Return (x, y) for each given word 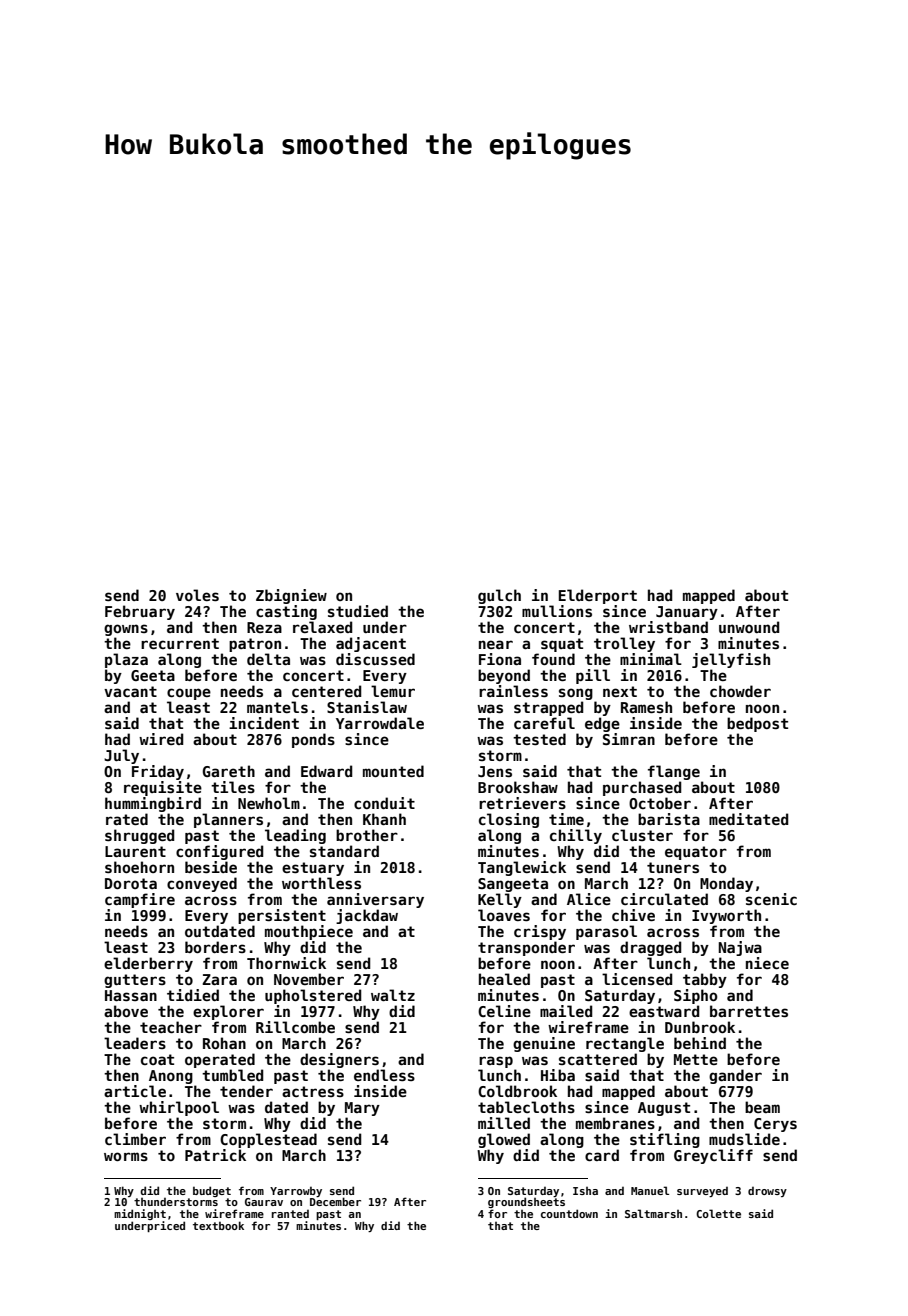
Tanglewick (522, 868)
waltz (393, 995)
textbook (218, 1225)
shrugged (139, 836)
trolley (624, 644)
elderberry (148, 964)
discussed (375, 659)
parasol (606, 932)
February (140, 612)
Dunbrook (700, 1027)
